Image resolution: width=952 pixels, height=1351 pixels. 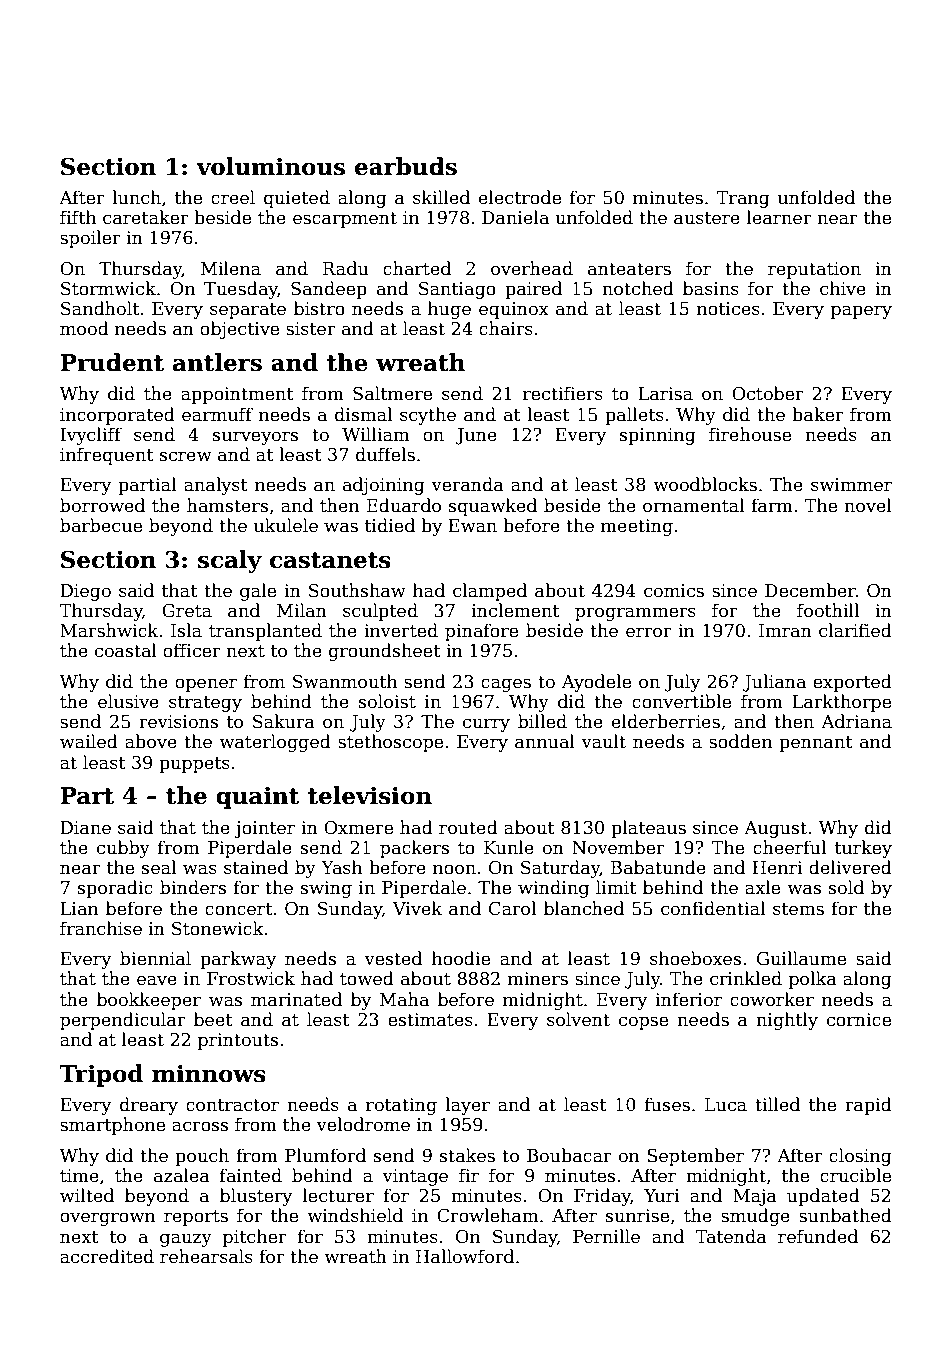 I want to click on perpendicular, so click(x=123, y=1021).
